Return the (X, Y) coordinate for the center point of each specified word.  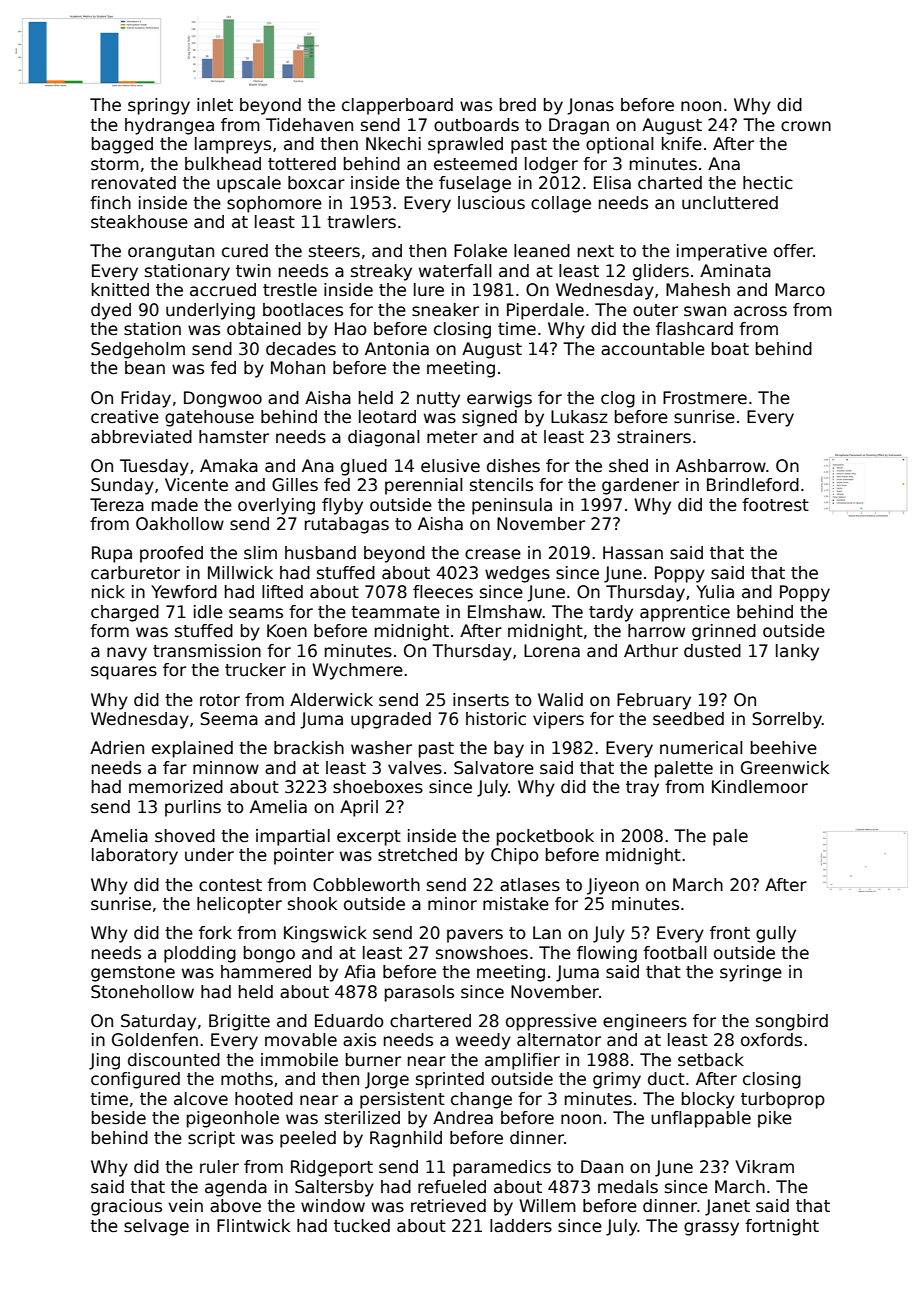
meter (452, 437)
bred (518, 105)
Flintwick (253, 1226)
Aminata (735, 271)
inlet (215, 104)
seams (256, 613)
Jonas (590, 106)
